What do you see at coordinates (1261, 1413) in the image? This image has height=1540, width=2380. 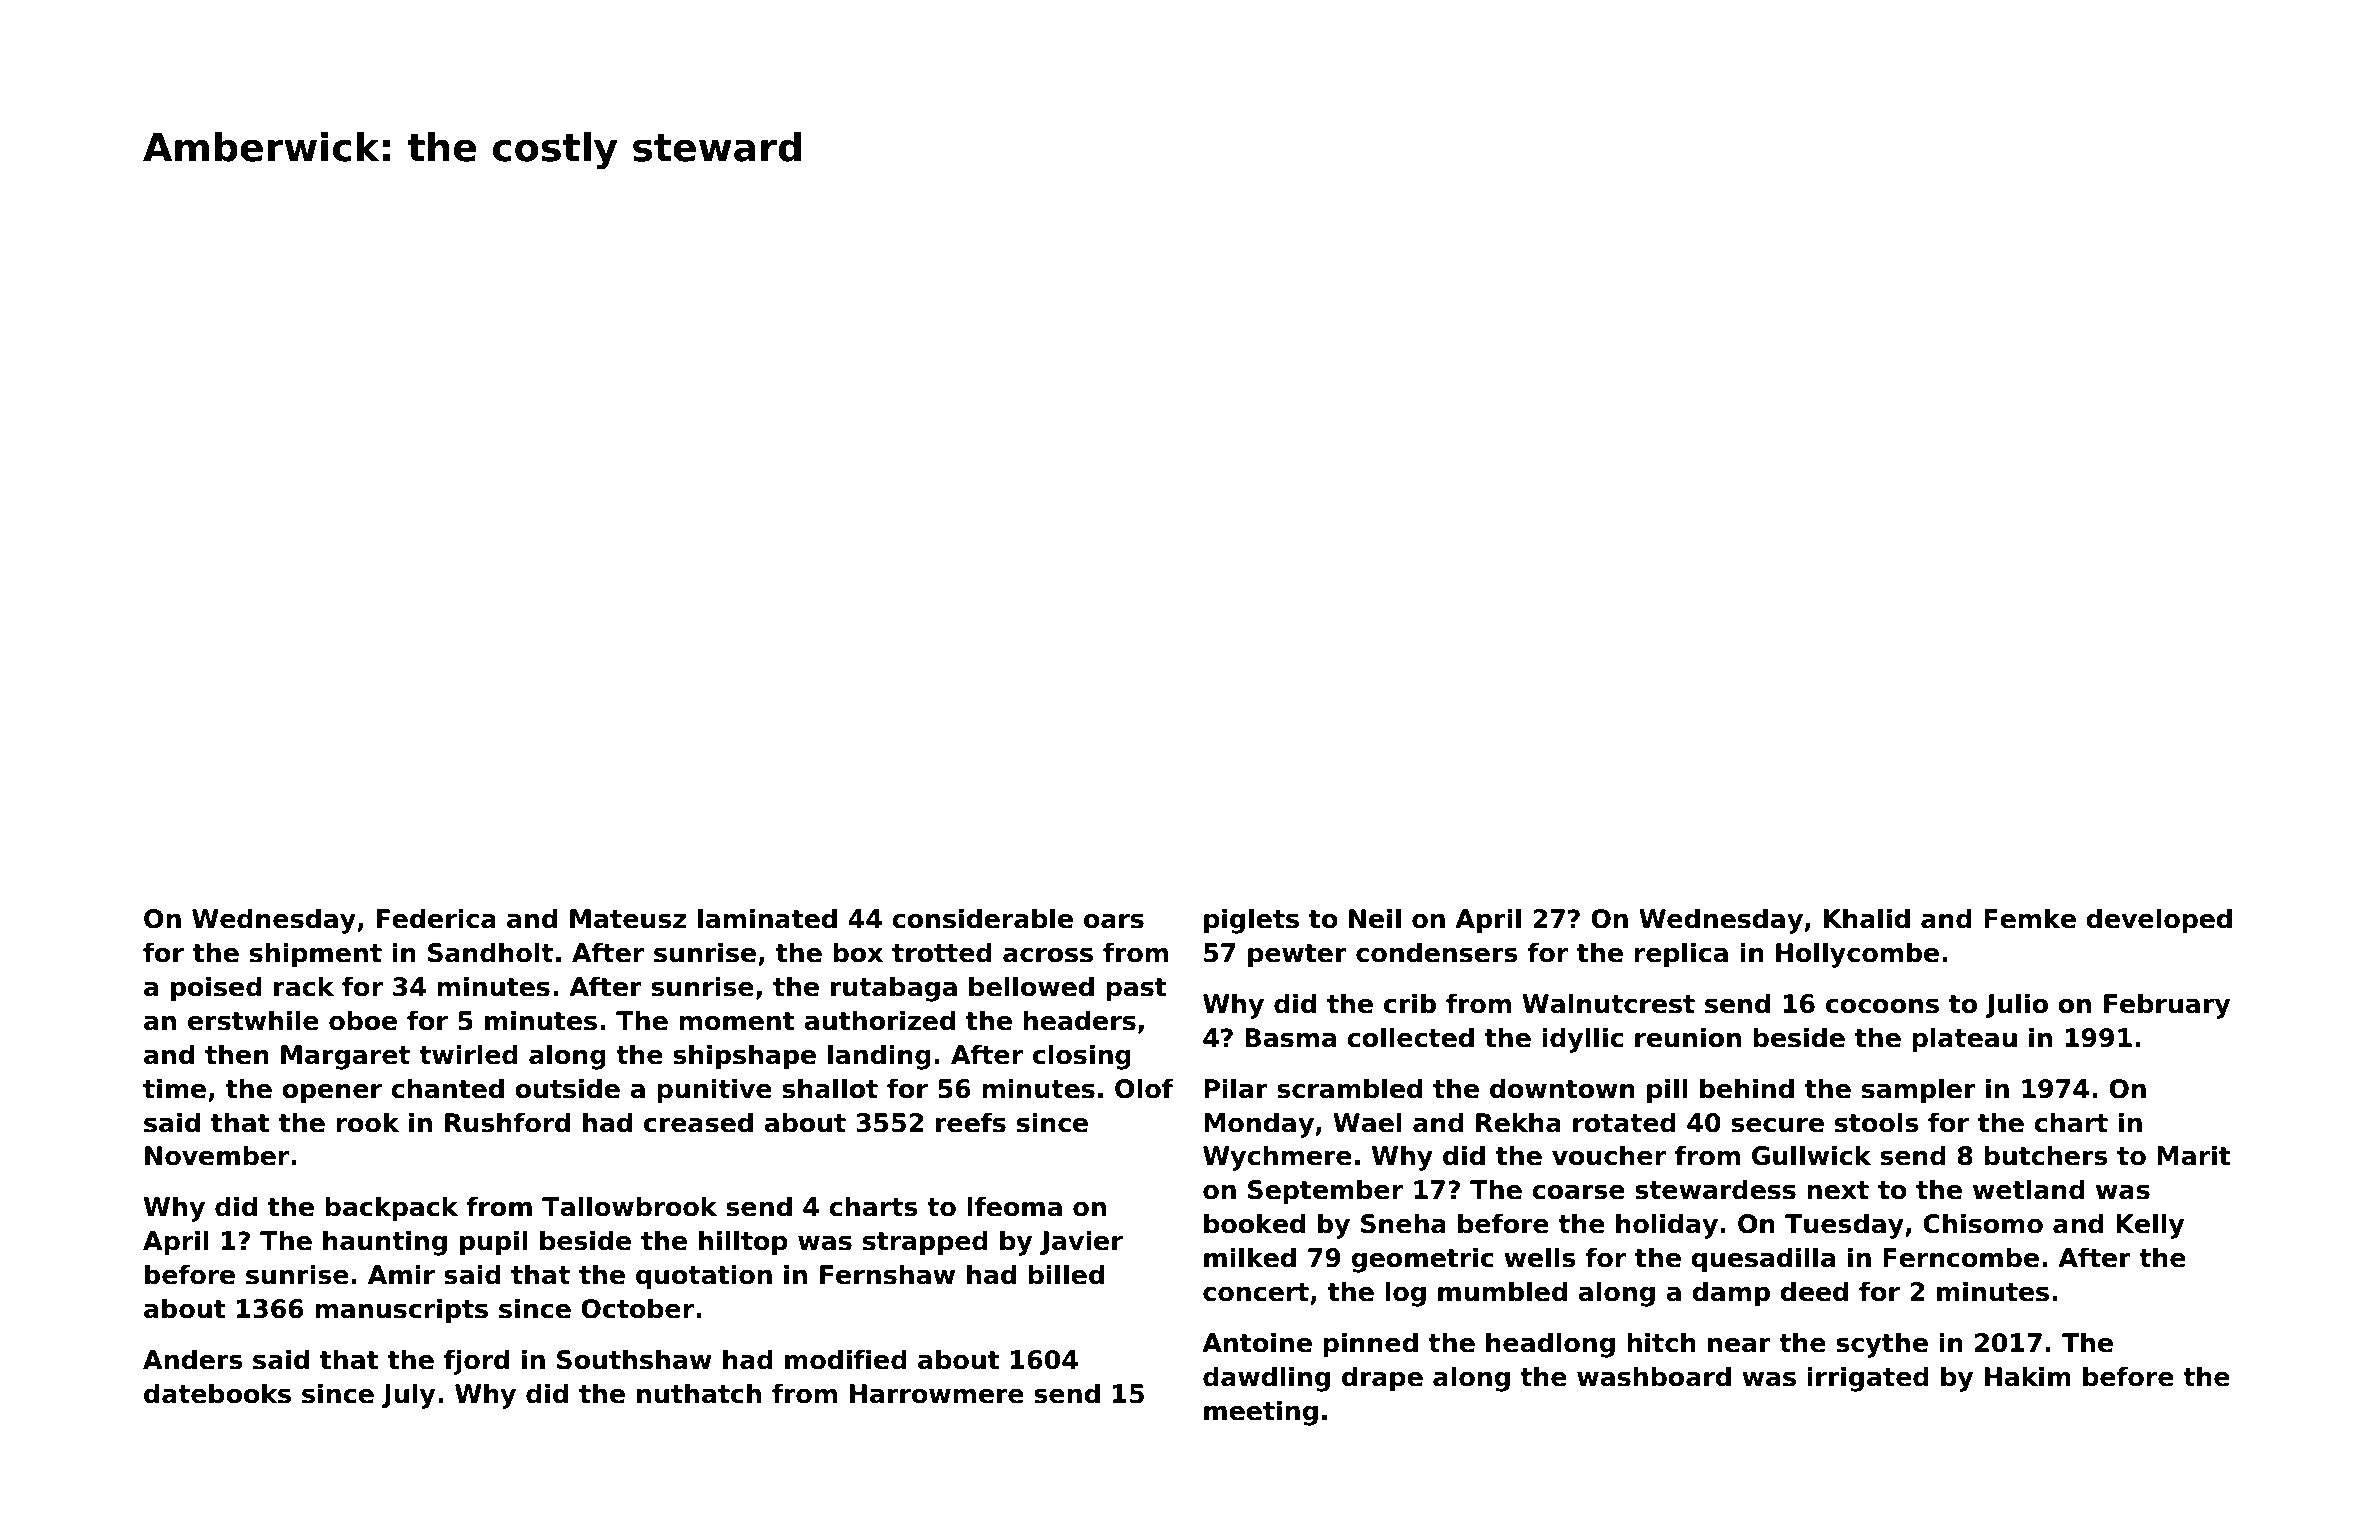 I see `meeting` at bounding box center [1261, 1413].
